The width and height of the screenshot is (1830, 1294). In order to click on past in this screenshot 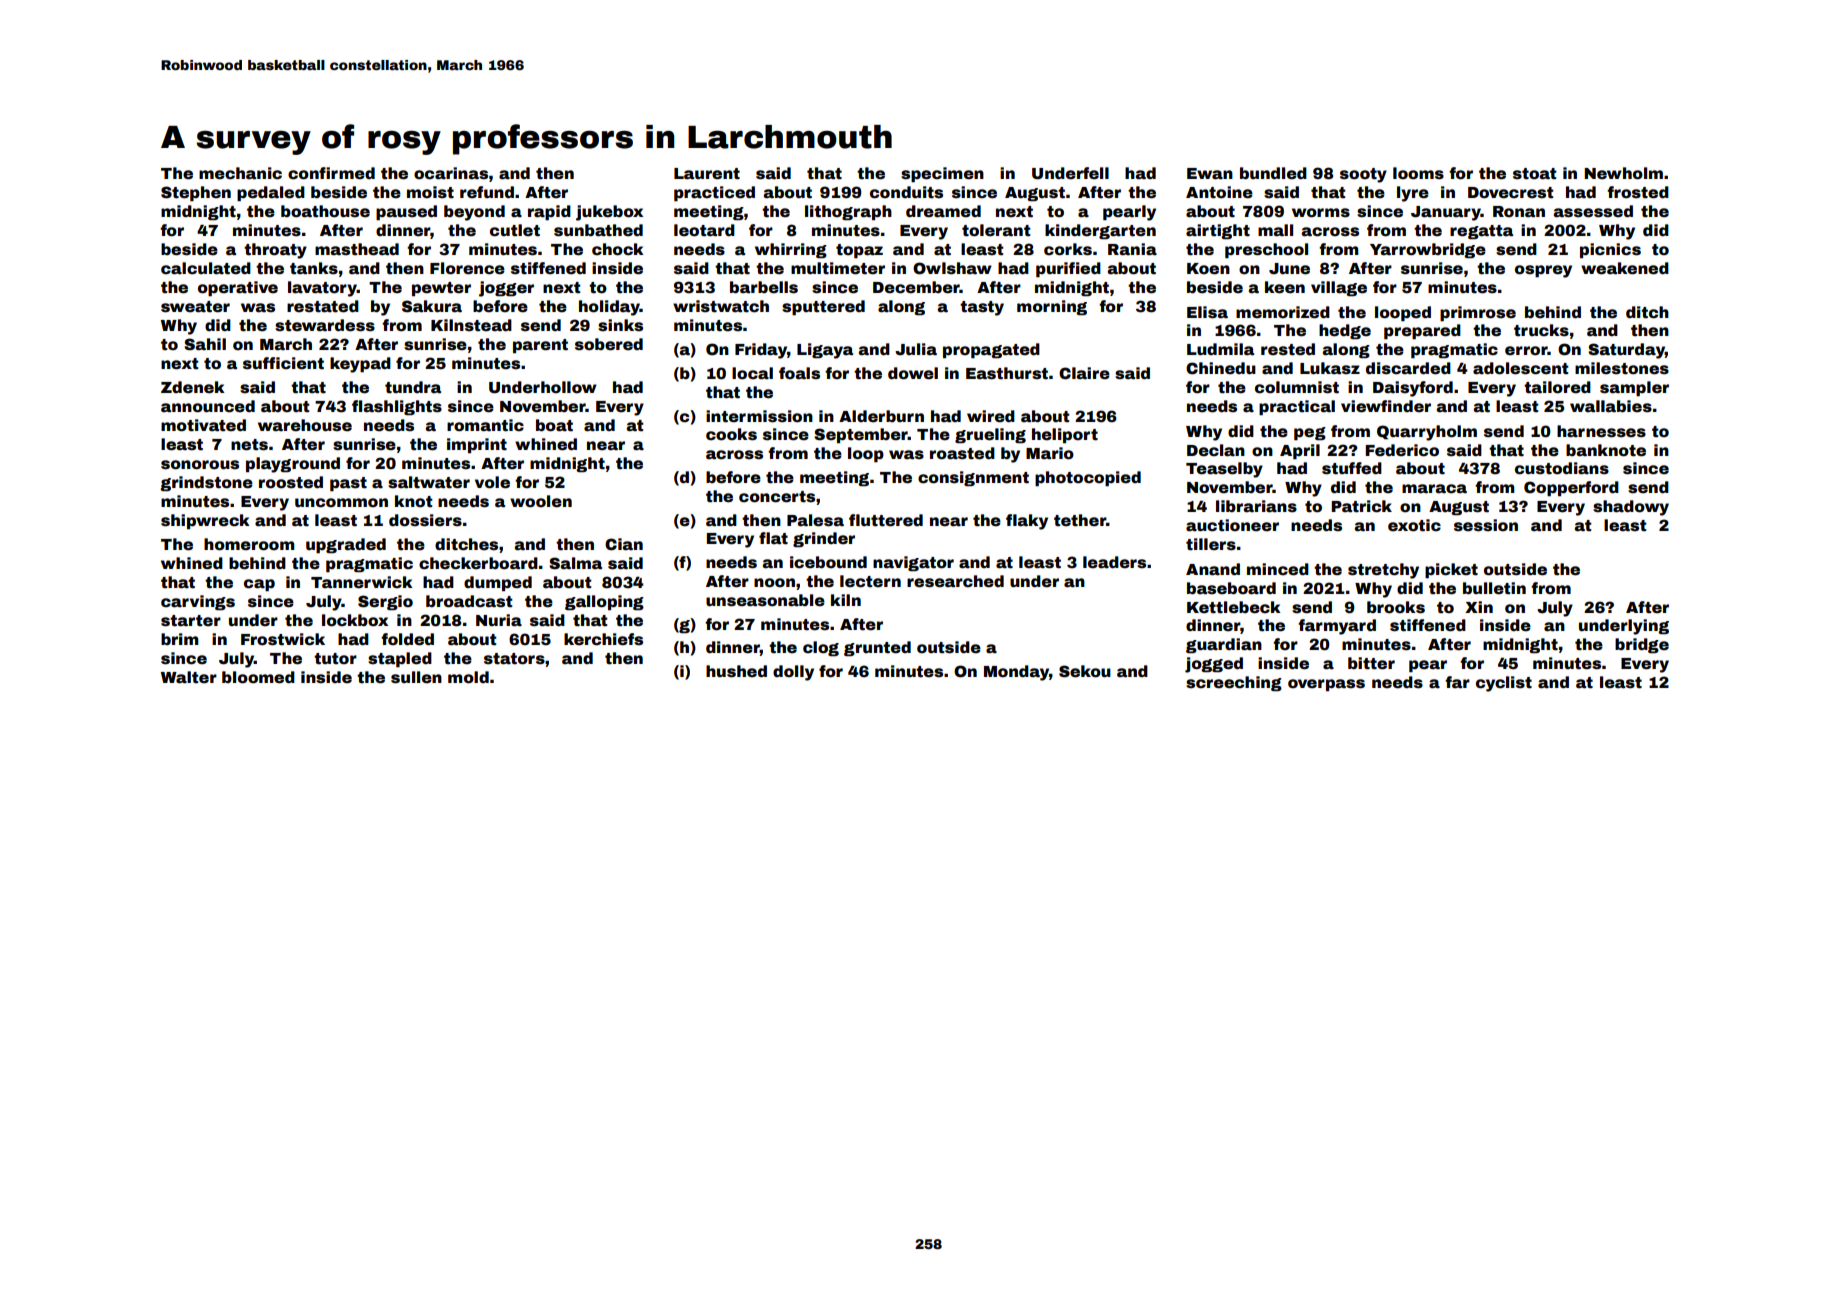, I will do `click(348, 484)`.
